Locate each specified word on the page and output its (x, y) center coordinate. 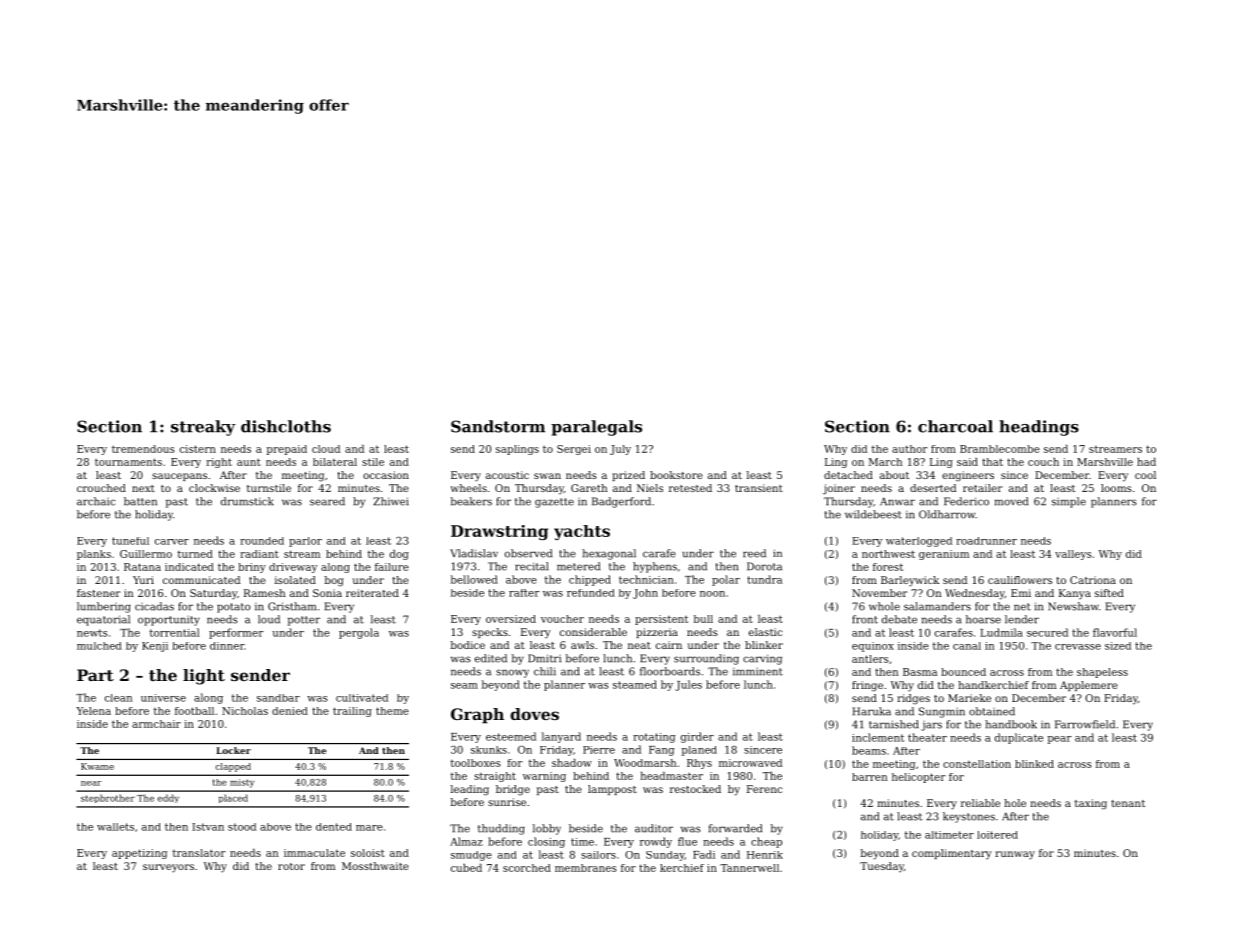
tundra (764, 579)
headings (1039, 428)
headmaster (671, 776)
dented (334, 827)
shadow (572, 763)
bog (334, 581)
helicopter (918, 778)
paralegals (596, 428)
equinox (873, 647)
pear (1060, 740)
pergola (359, 633)
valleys (1073, 555)
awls (582, 645)
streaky (203, 428)
